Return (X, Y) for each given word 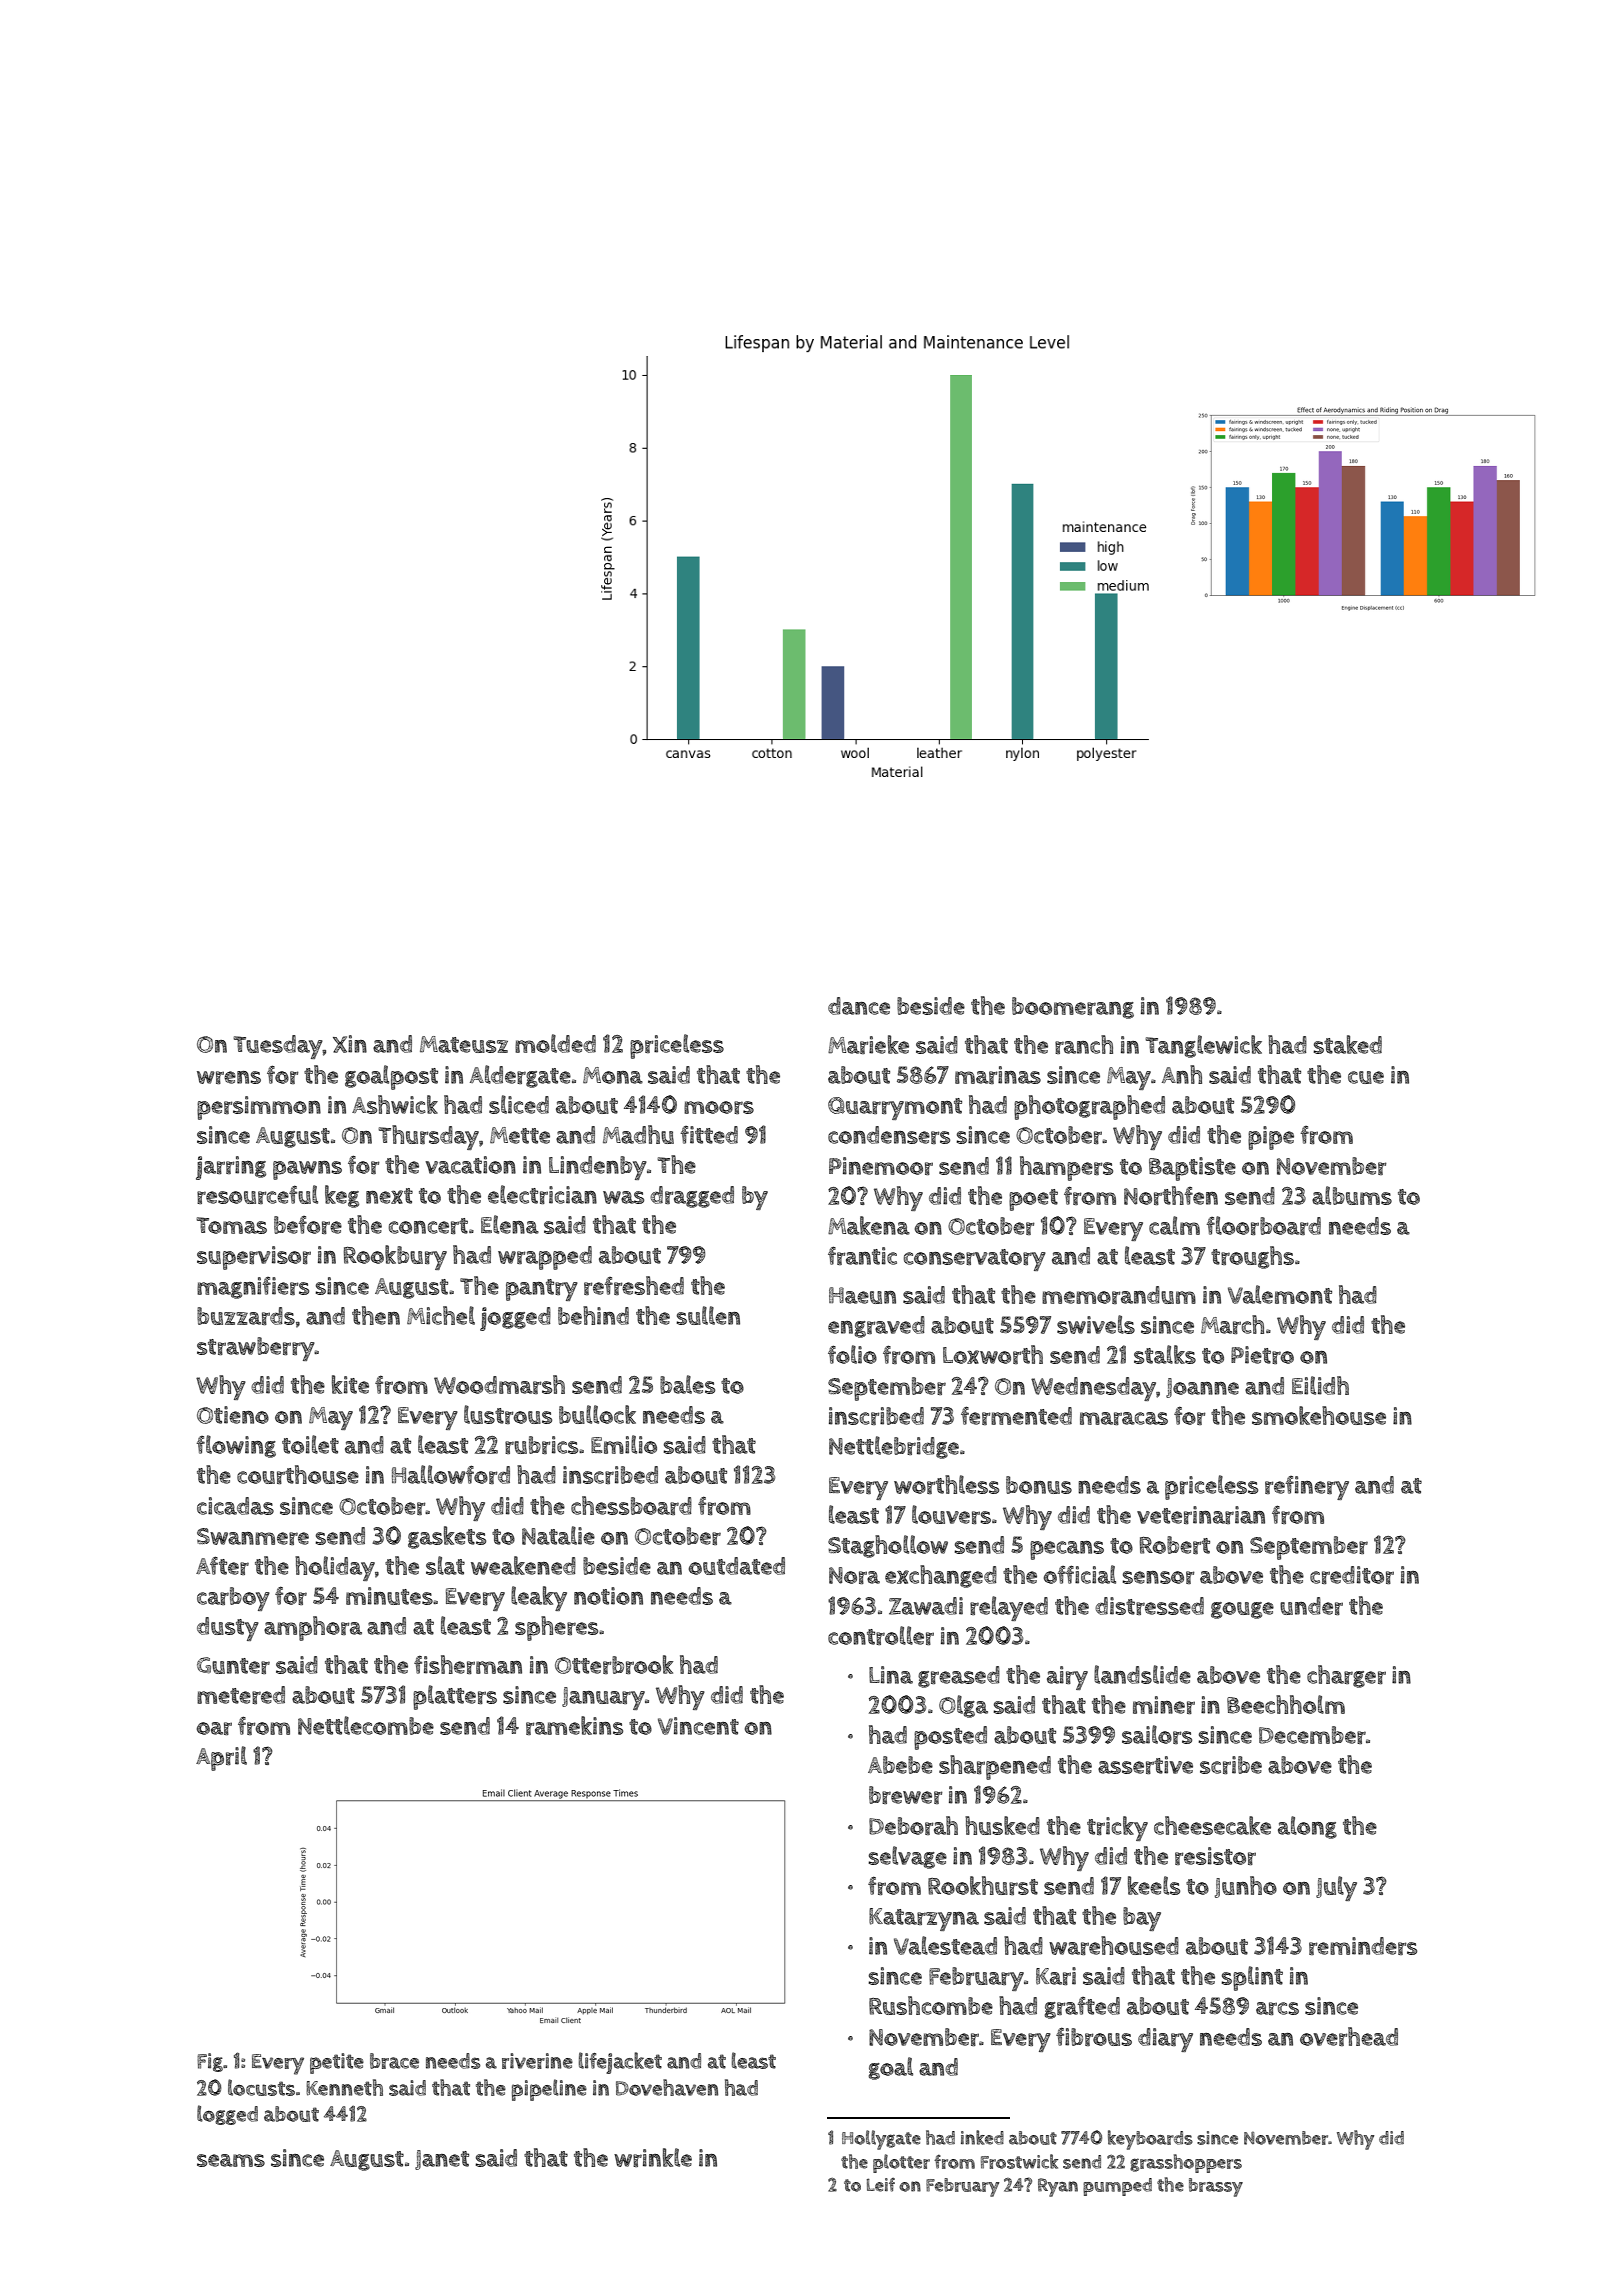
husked (1002, 1825)
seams (231, 2160)
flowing (236, 1446)
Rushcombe (931, 2005)
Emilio (624, 1444)
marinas (998, 1075)
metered (241, 1695)
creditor (1352, 1575)
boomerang (1073, 1008)
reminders (1363, 1946)
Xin (350, 1044)
